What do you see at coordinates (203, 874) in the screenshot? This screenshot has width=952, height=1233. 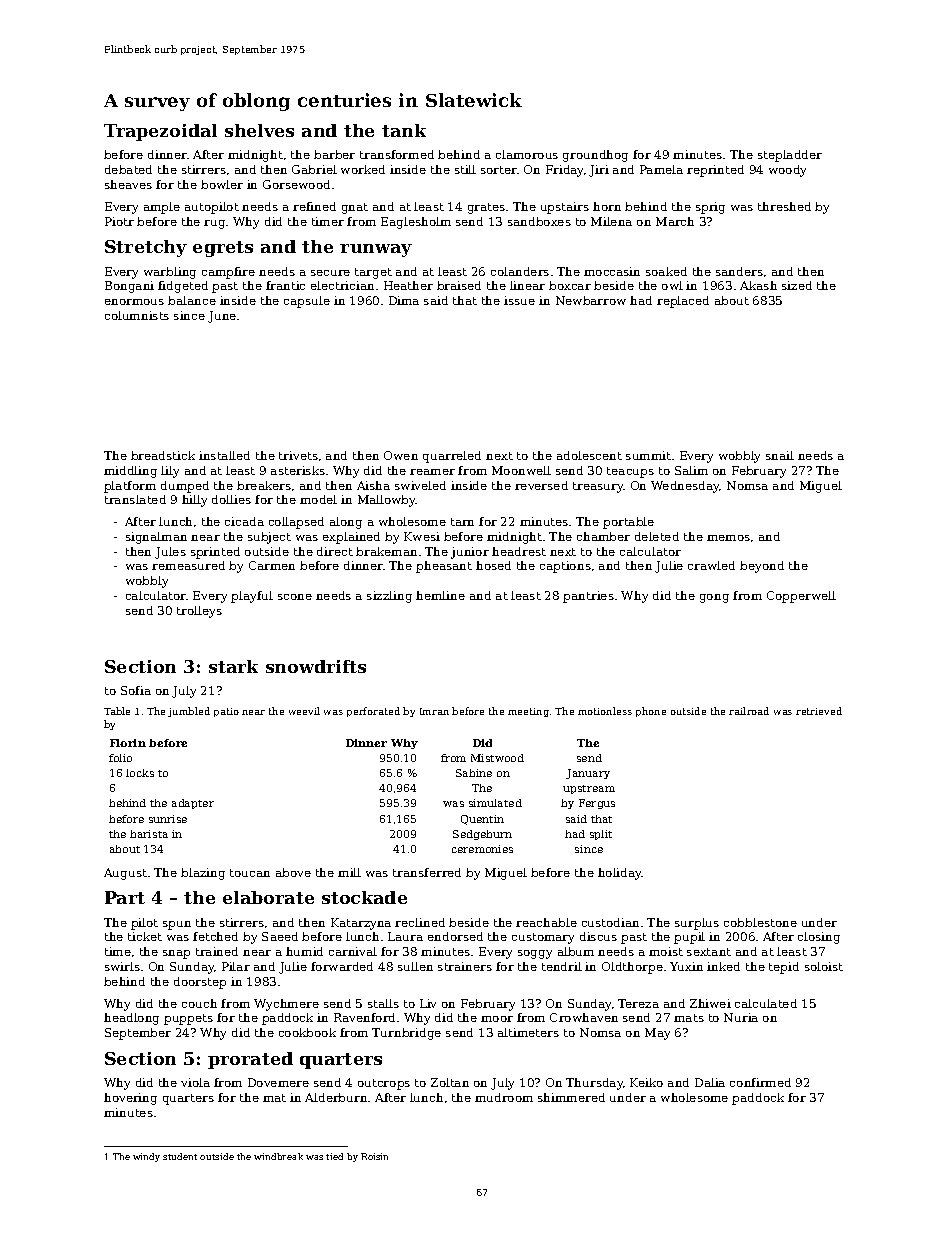 I see `blazing` at bounding box center [203, 874].
